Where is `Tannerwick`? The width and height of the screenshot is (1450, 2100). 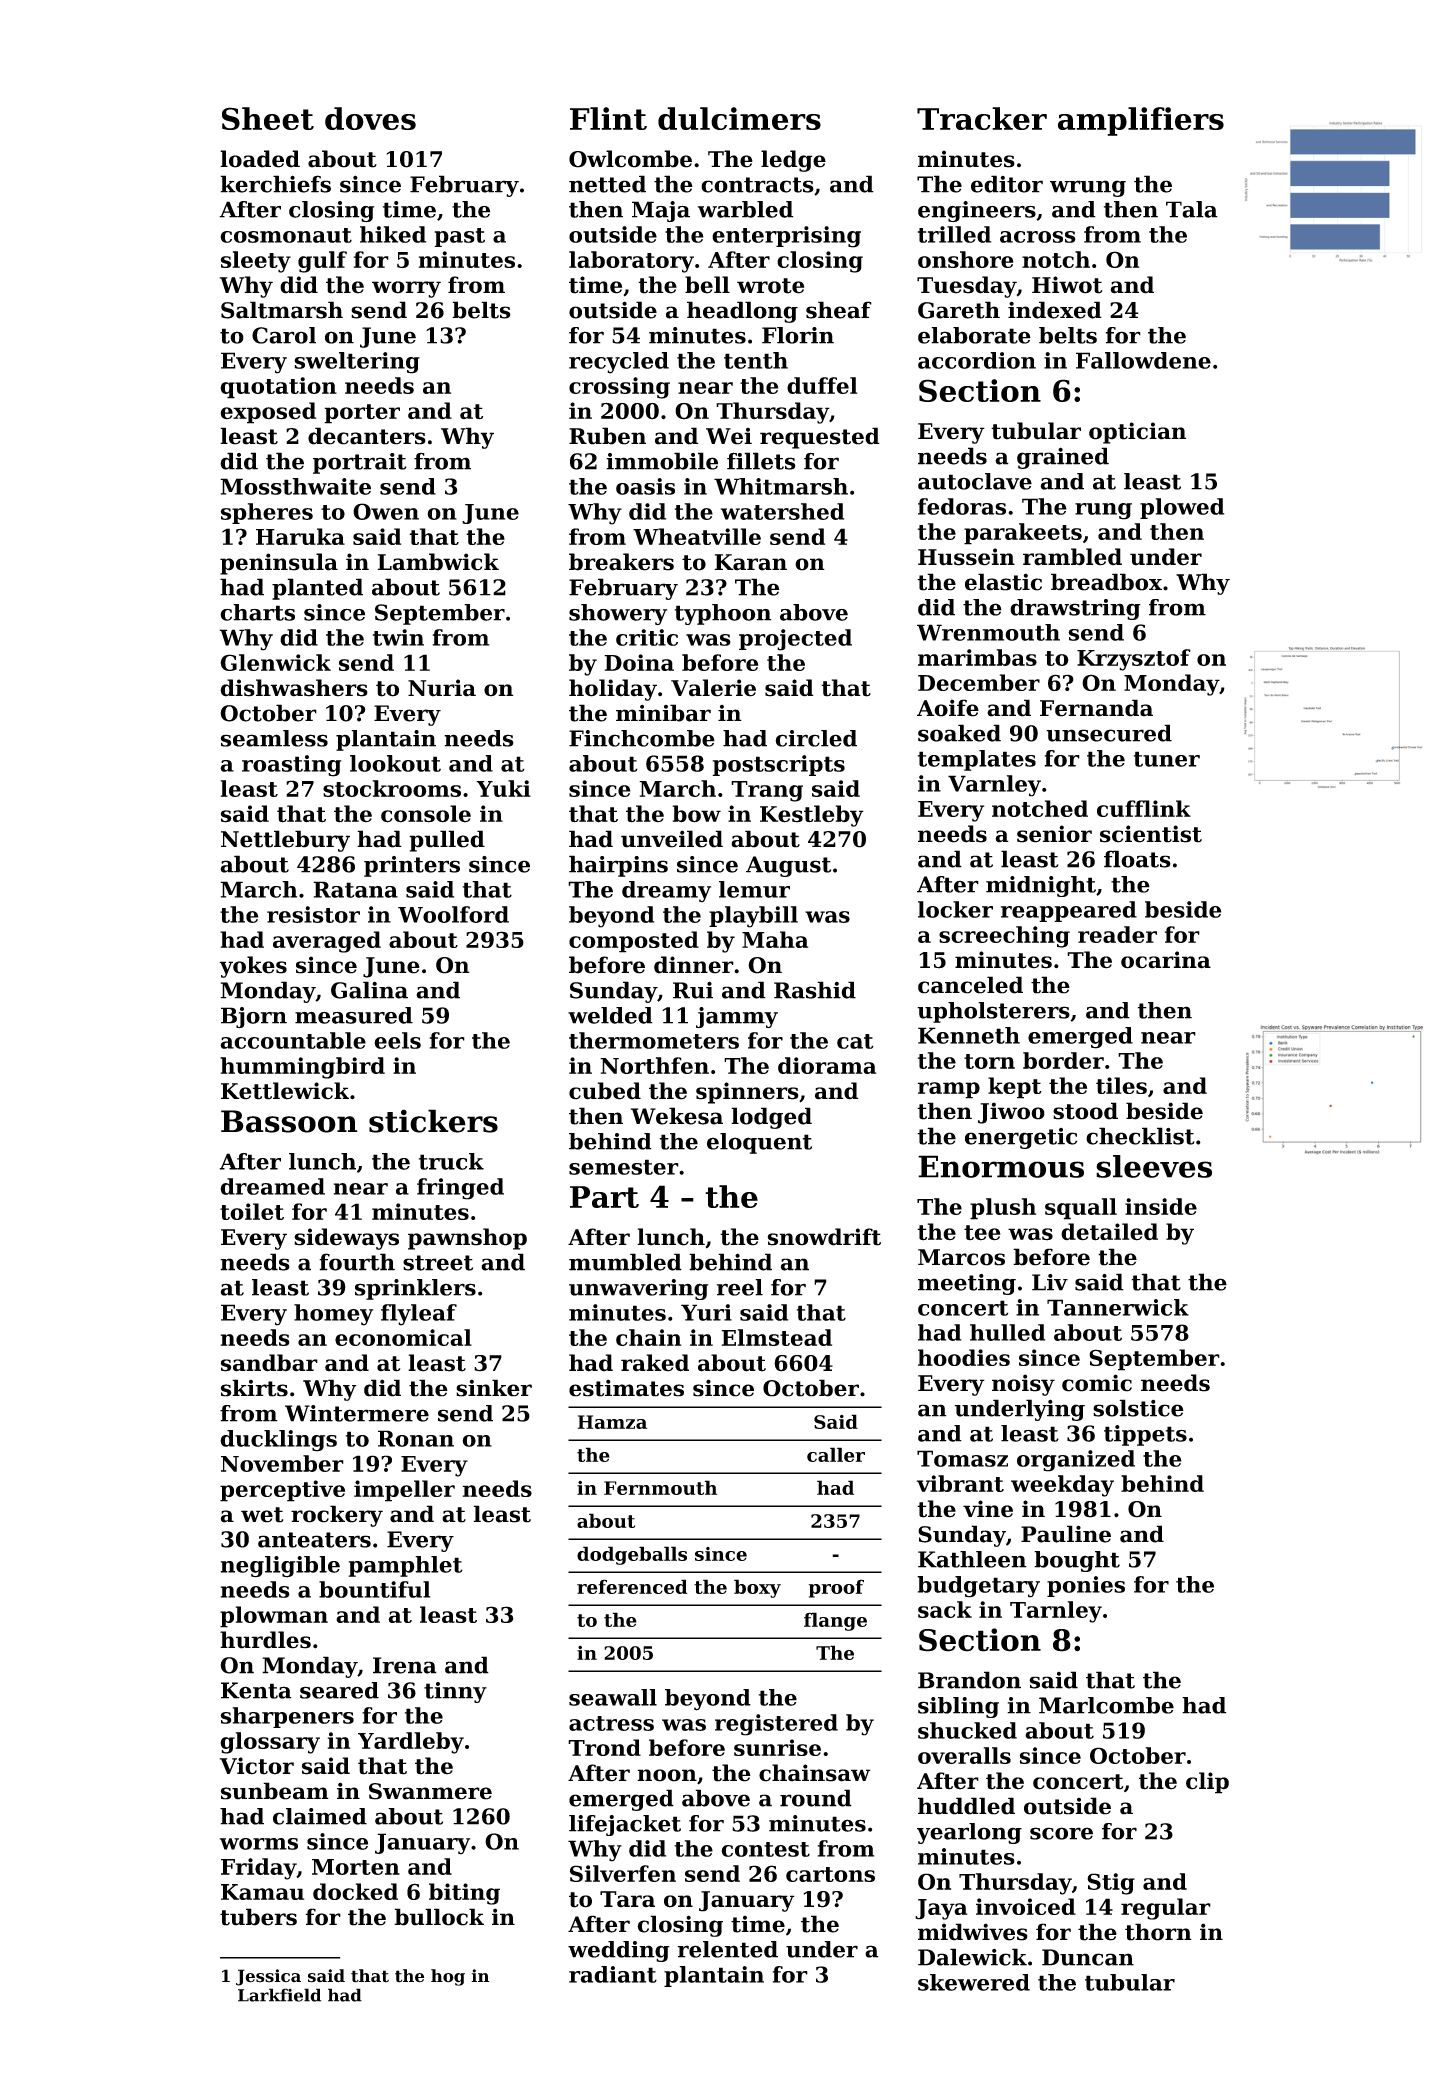 Tannerwick is located at coordinates (1118, 1307).
